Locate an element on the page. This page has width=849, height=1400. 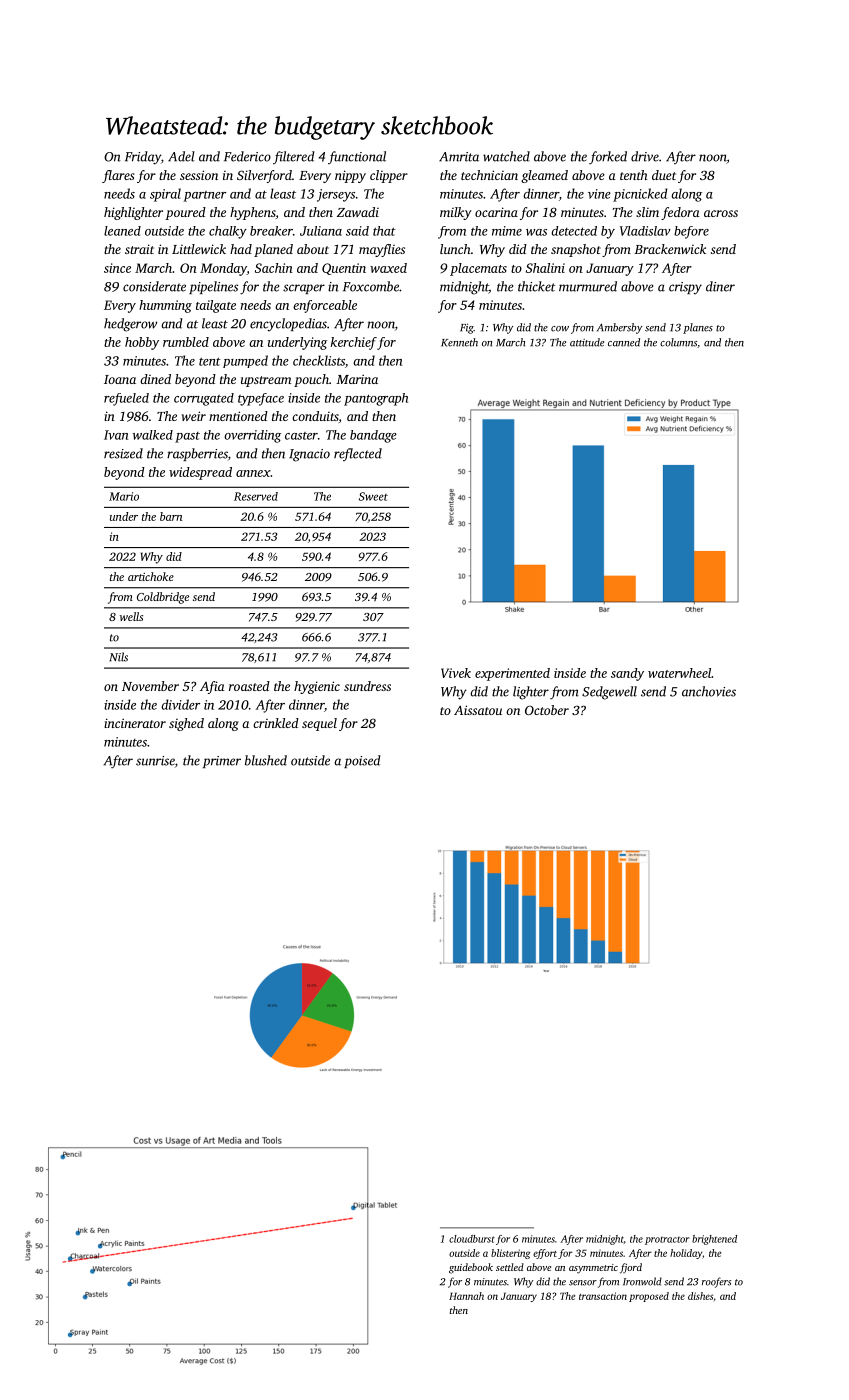
Amrita is located at coordinates (459, 157).
